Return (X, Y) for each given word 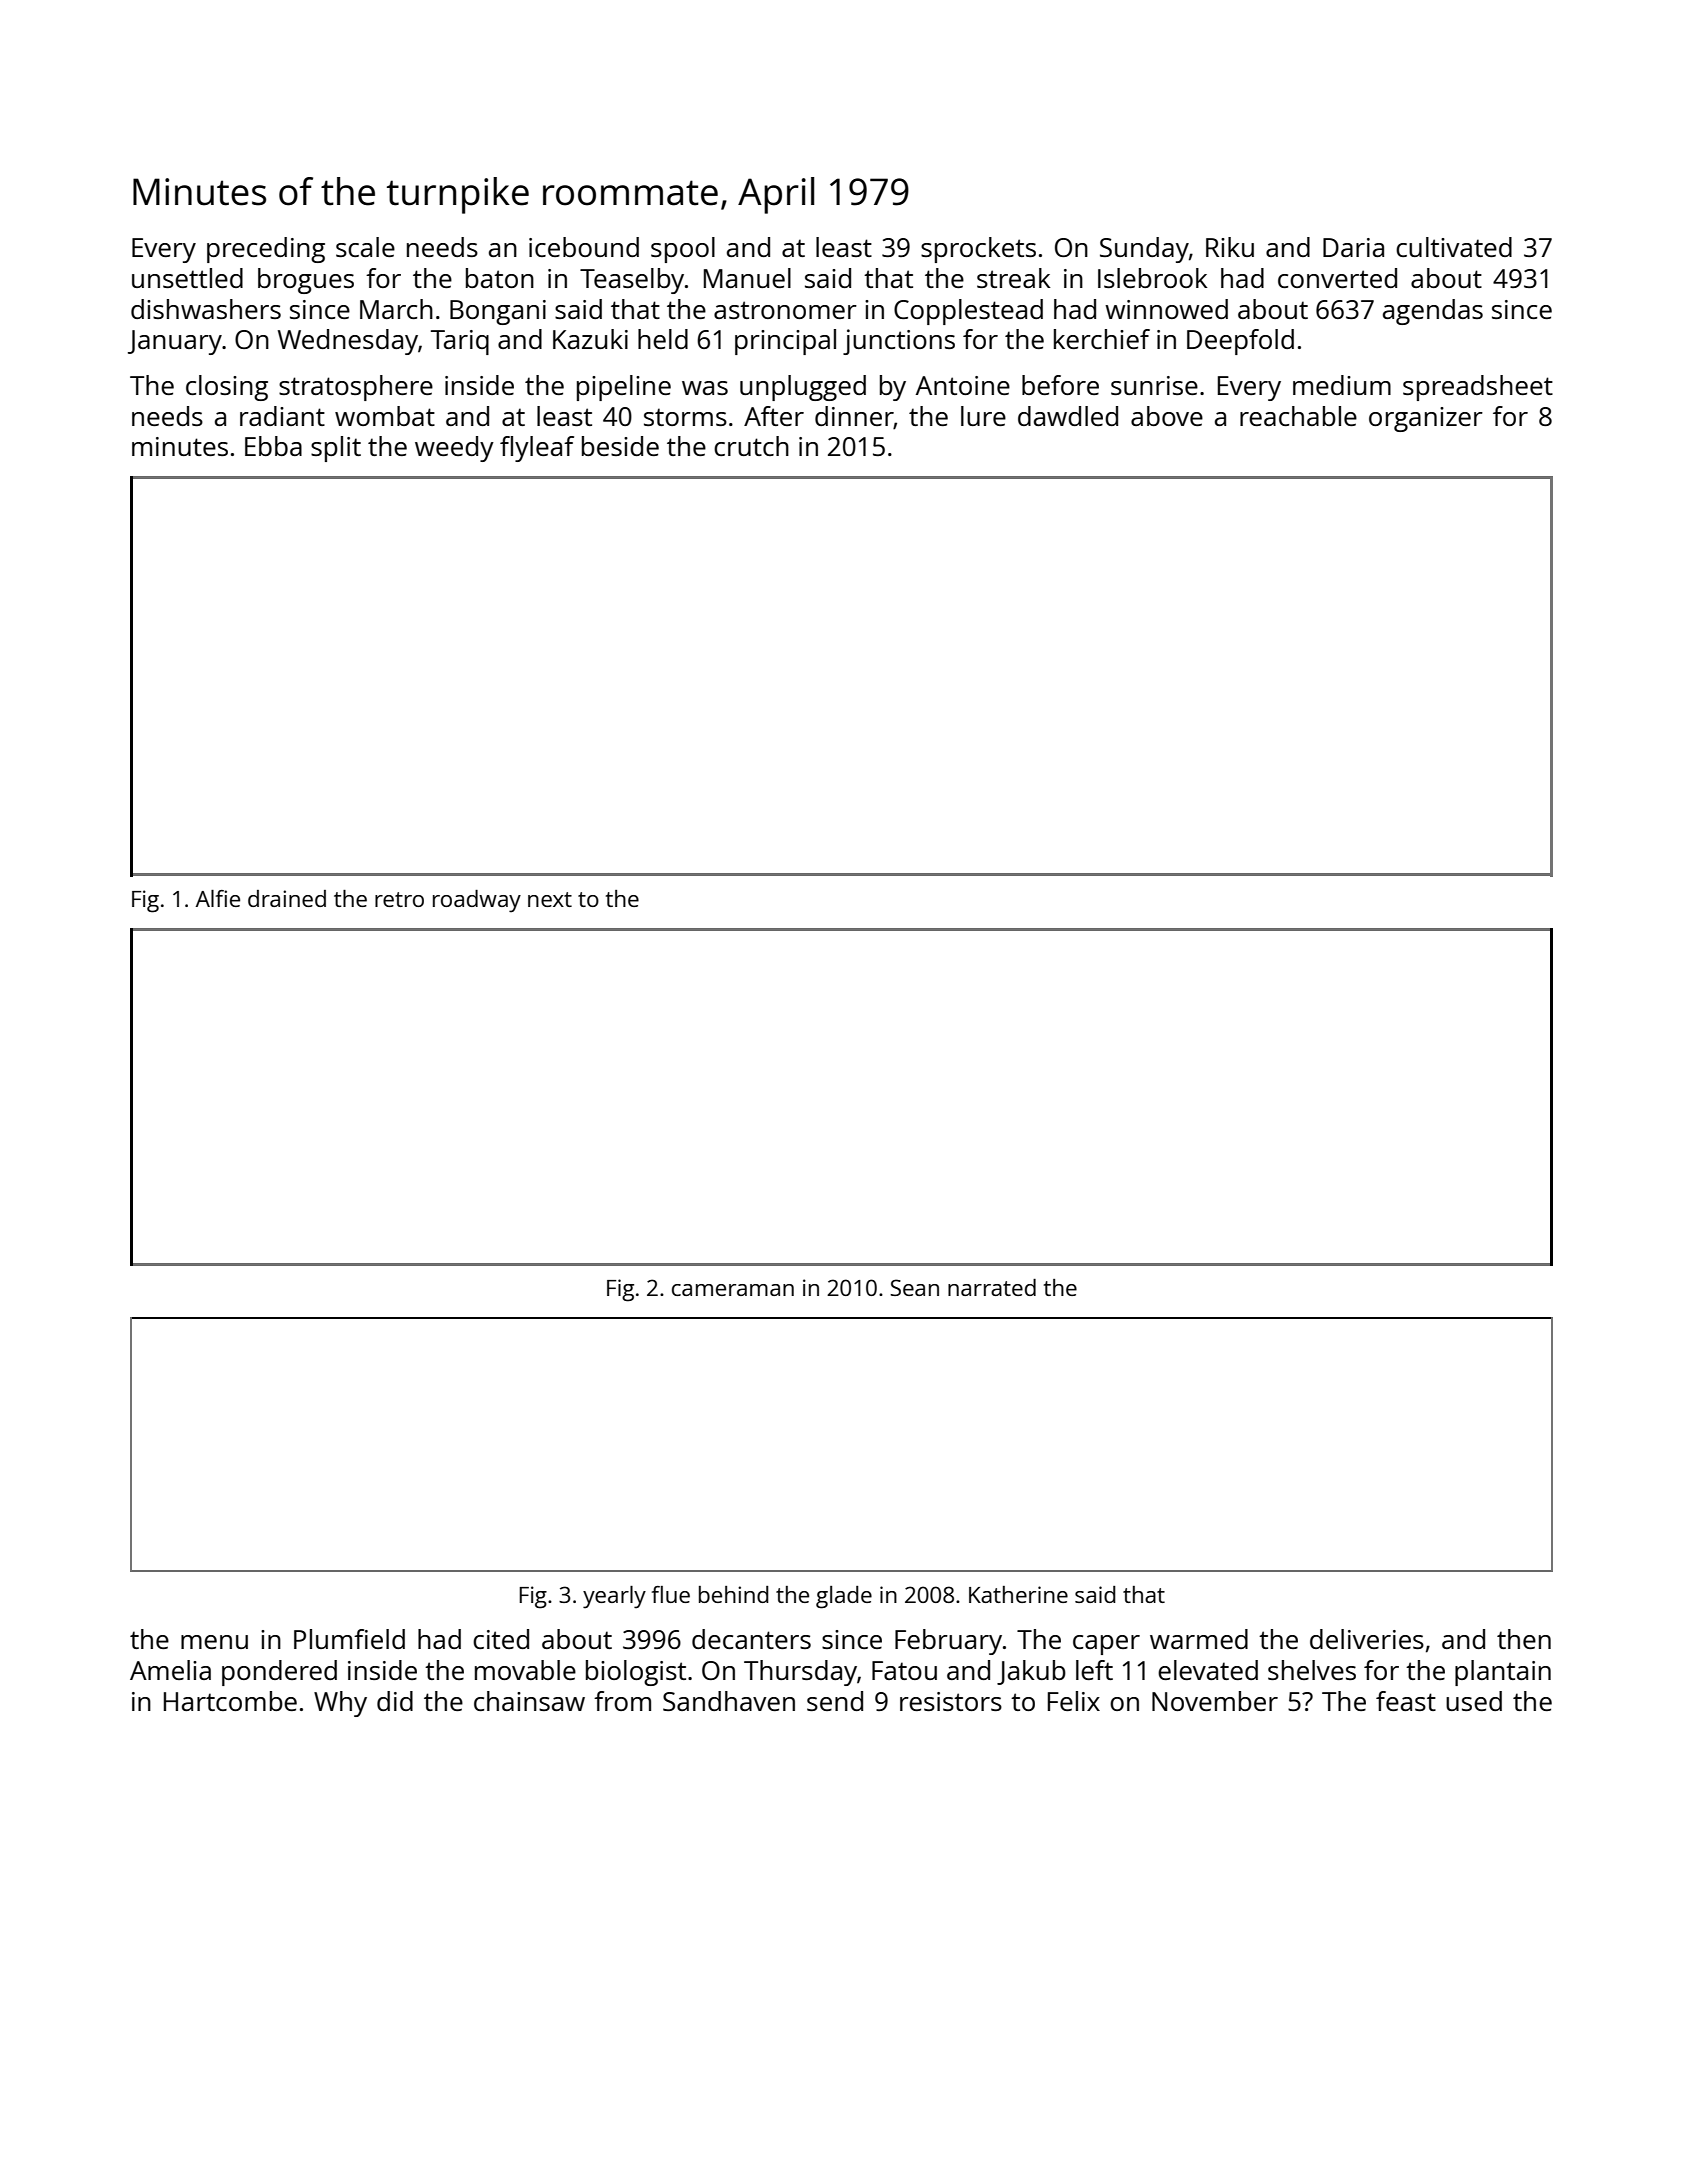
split (336, 449)
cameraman (733, 1290)
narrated (992, 1287)
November (1215, 1701)
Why (340, 1704)
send (835, 1701)
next (550, 899)
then (1524, 1639)
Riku (1230, 247)
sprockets (978, 250)
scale (365, 247)
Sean (914, 1287)
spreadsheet (1478, 388)
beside (620, 446)
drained (287, 898)
